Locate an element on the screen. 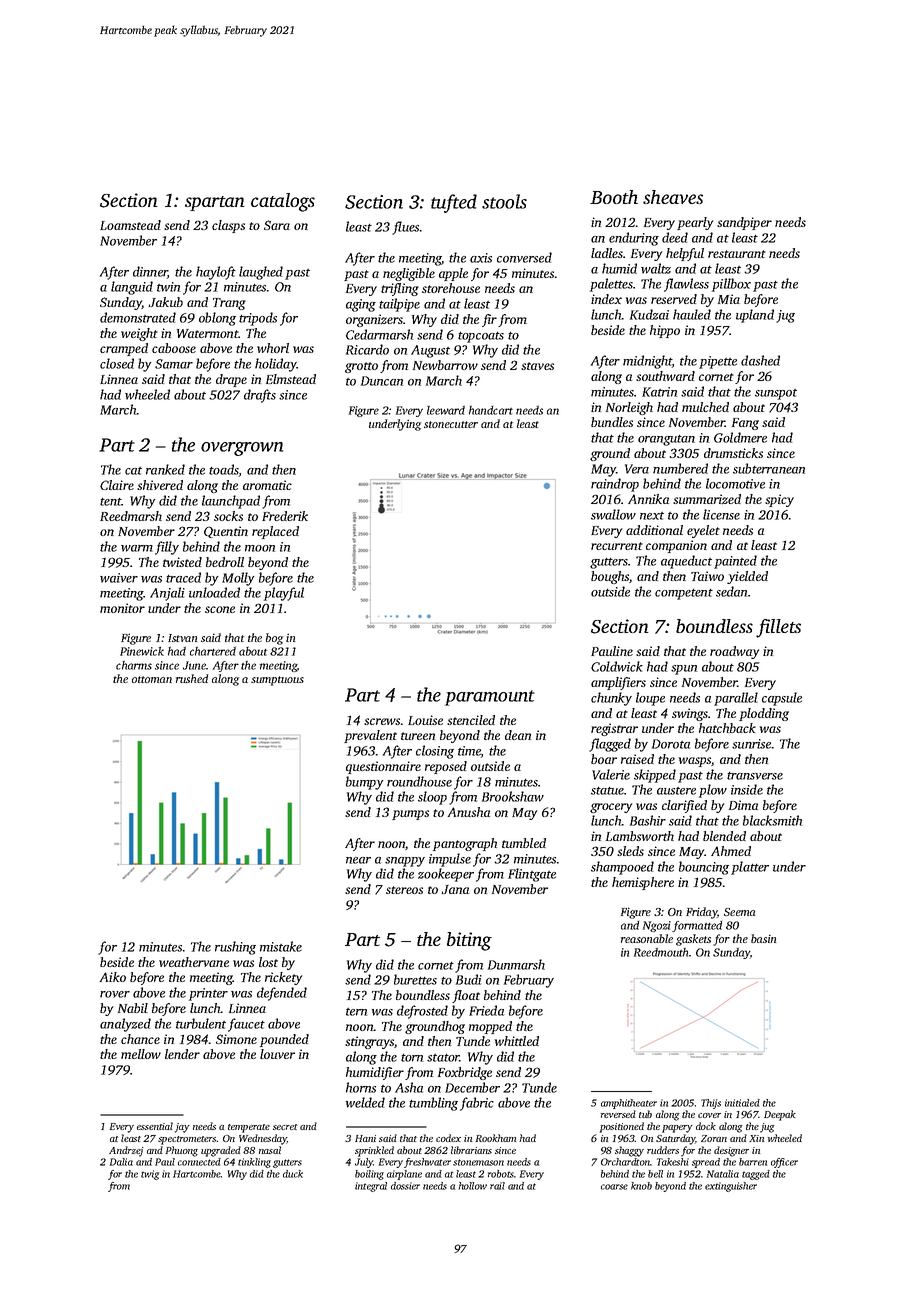  capsule is located at coordinates (782, 699).
